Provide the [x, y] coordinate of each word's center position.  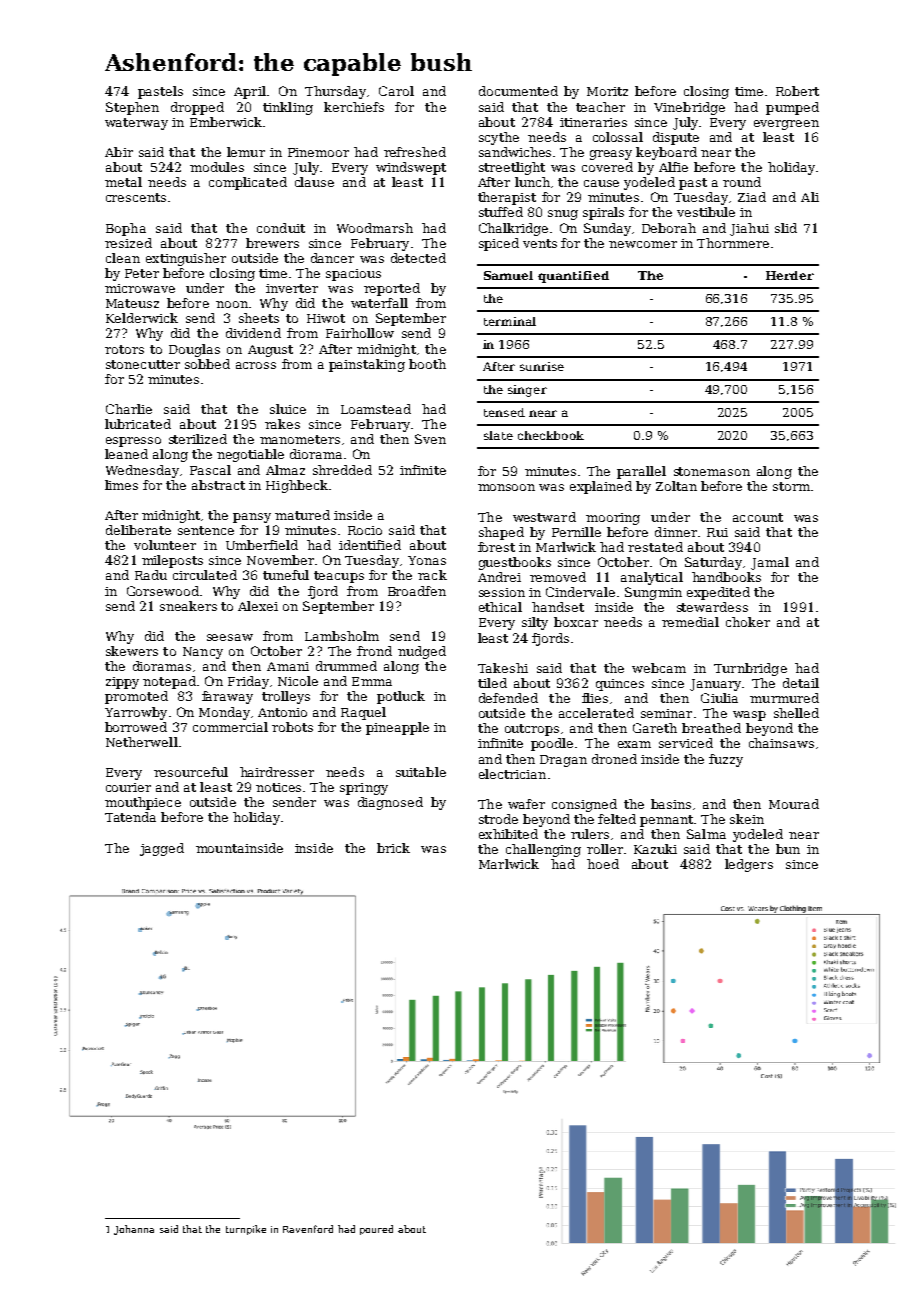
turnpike [246, 1230]
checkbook [551, 435]
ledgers [749, 865]
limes [121, 485]
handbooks [726, 577]
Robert [797, 91]
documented [518, 91]
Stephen [132, 108]
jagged [162, 849]
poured [376, 1230]
